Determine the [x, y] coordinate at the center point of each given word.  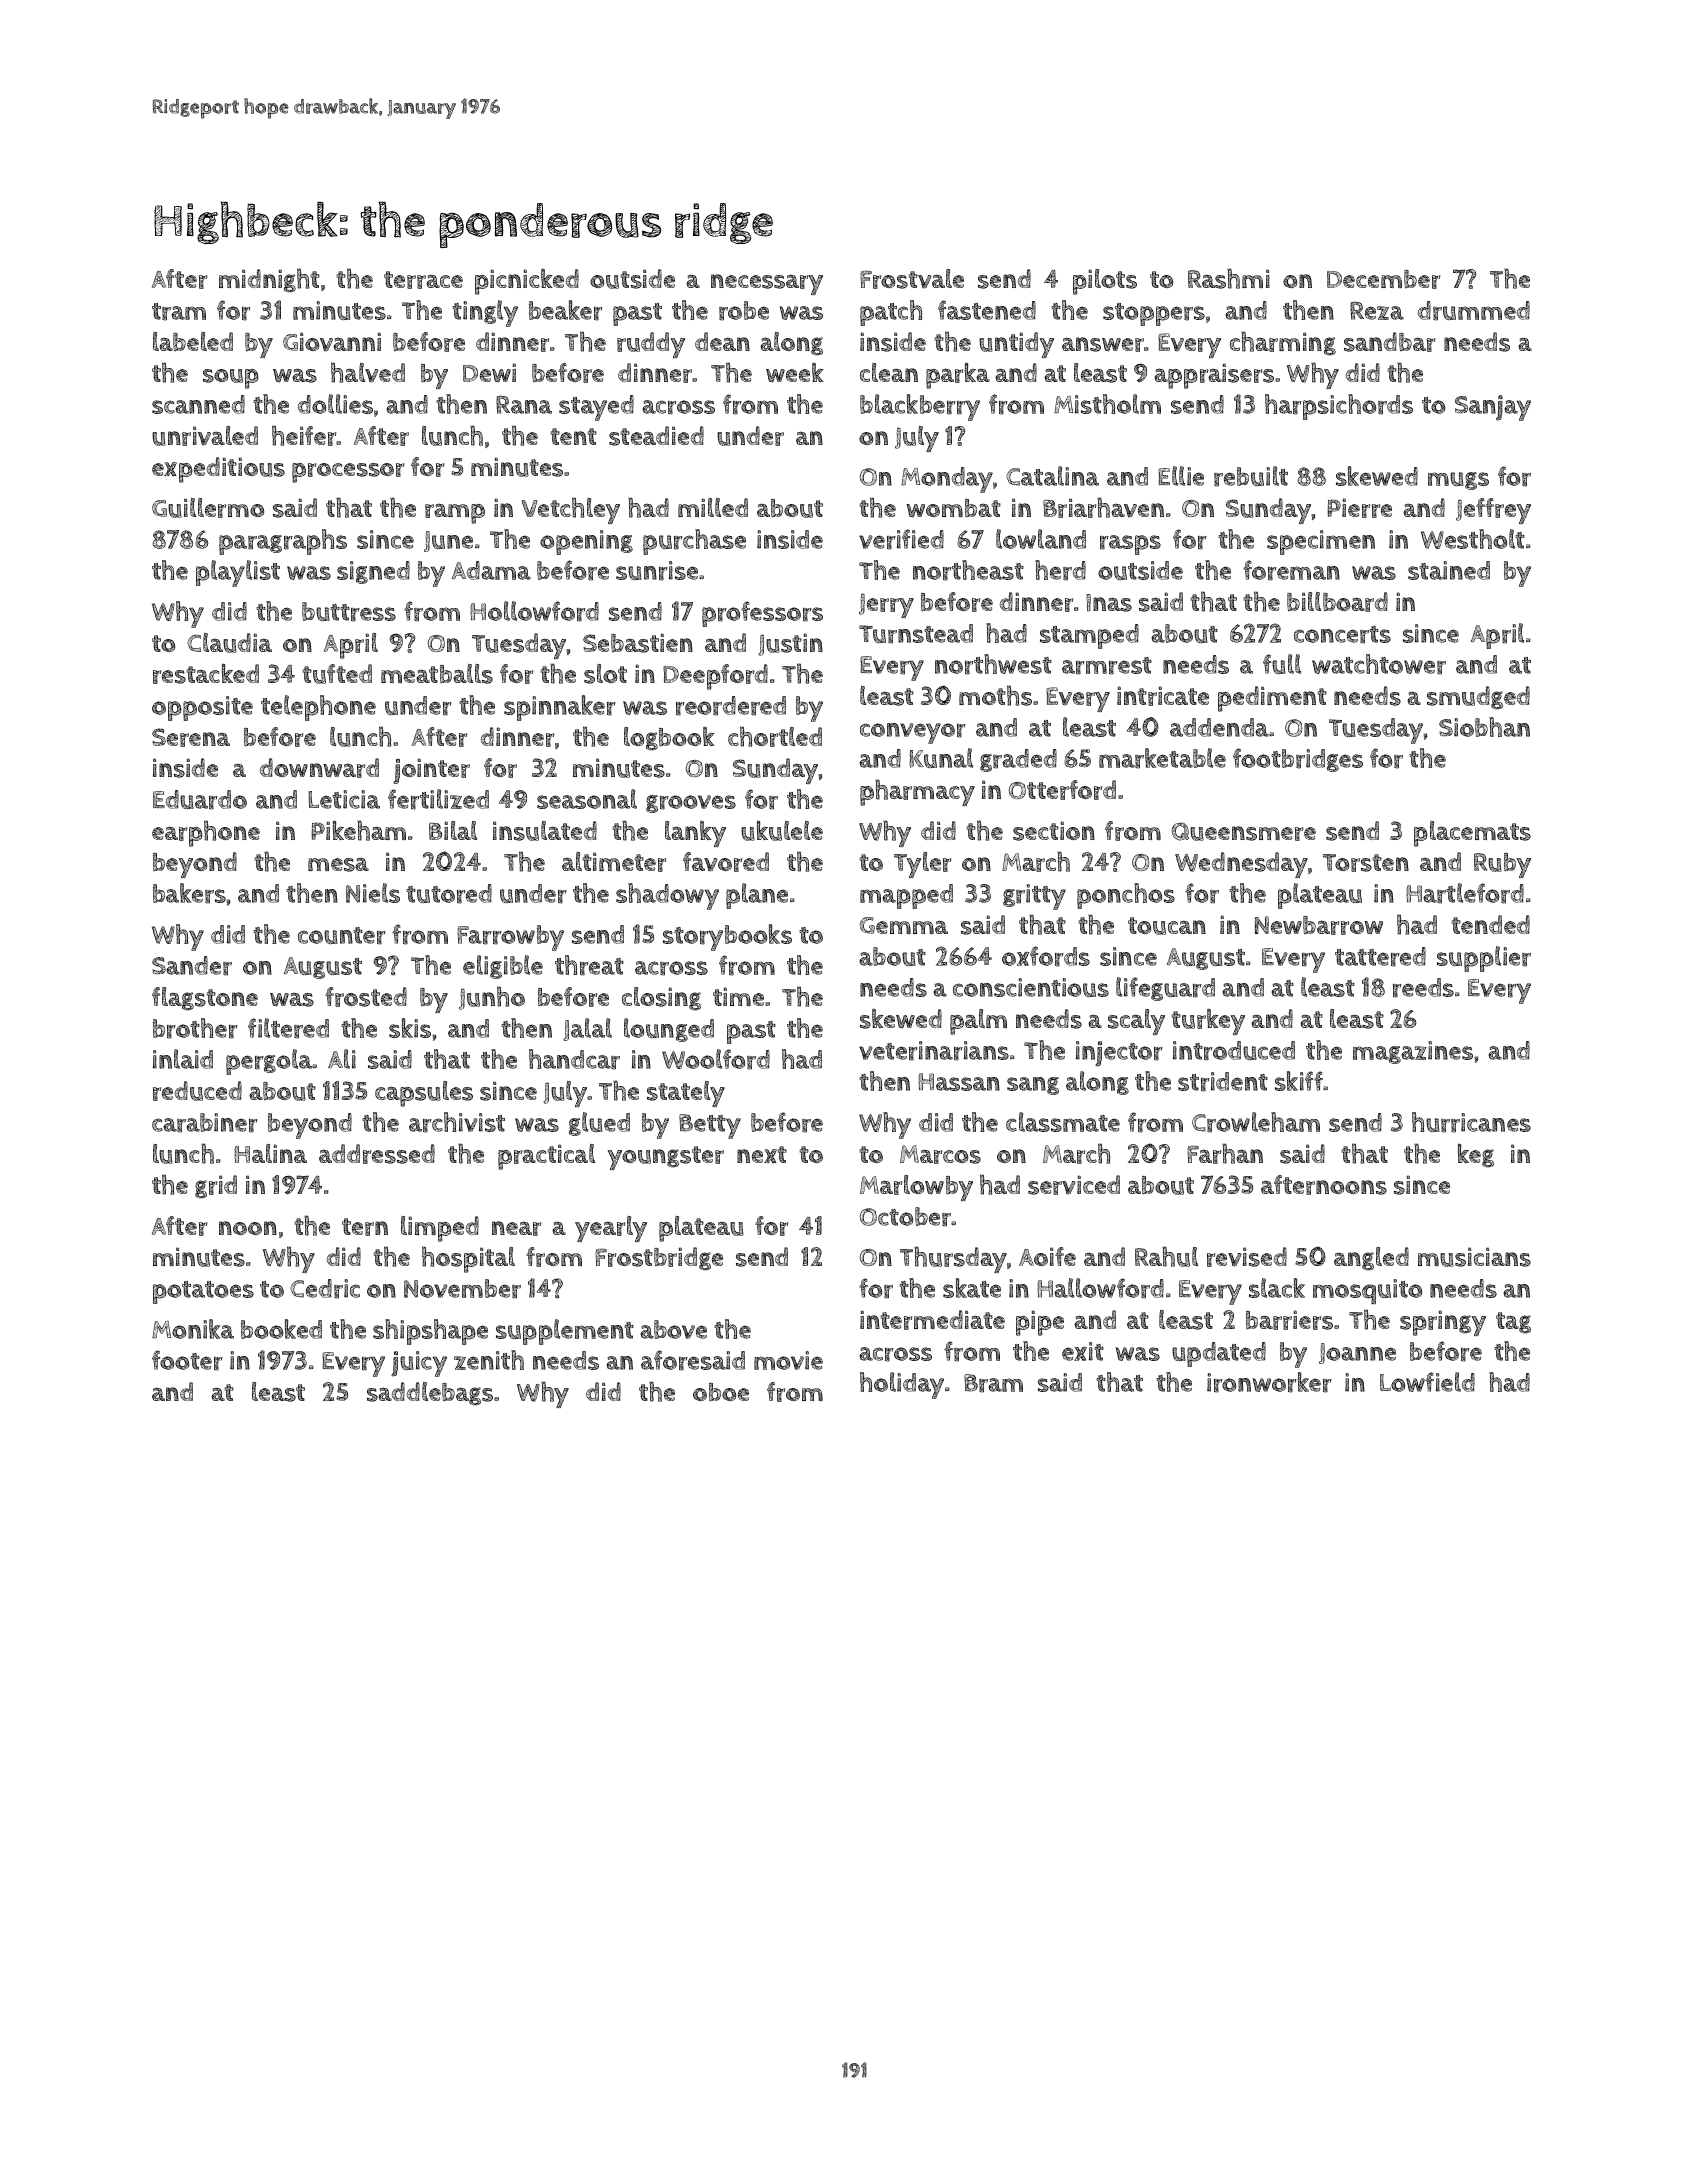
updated [1219, 1354]
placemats [1472, 834]
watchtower [1379, 664]
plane [757, 896]
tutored [449, 894]
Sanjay [1493, 408]
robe [744, 311]
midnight [269, 280]
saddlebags [430, 1394]
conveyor [913, 733]
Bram [993, 1383]
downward [319, 768]
